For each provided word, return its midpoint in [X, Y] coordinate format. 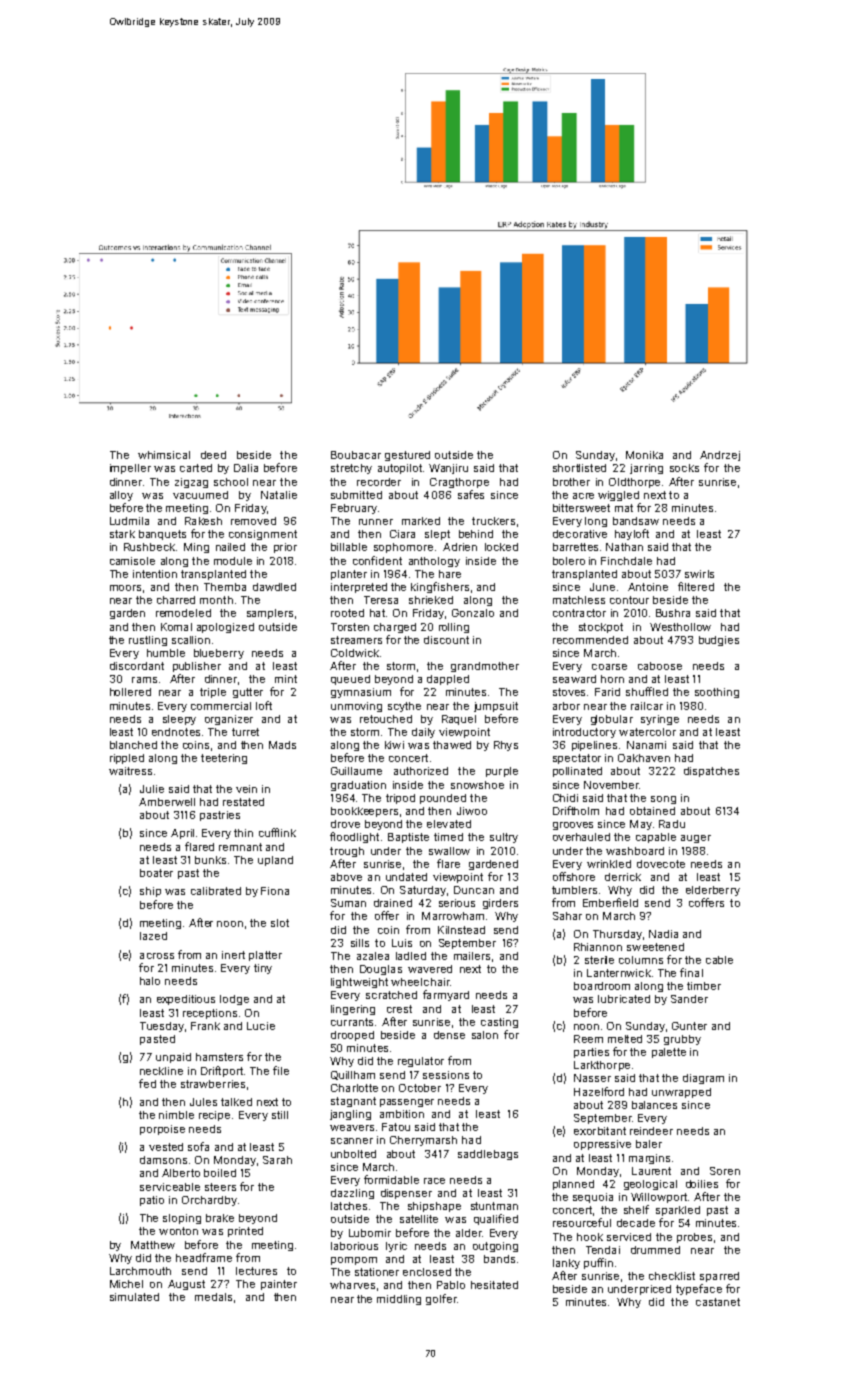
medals [213, 1297]
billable [349, 547]
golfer [441, 1299]
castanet [718, 1302]
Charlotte [354, 1088]
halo [150, 981]
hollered [130, 692]
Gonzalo [473, 613]
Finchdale [626, 561]
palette [669, 1053]
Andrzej [720, 456]
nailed [230, 547]
